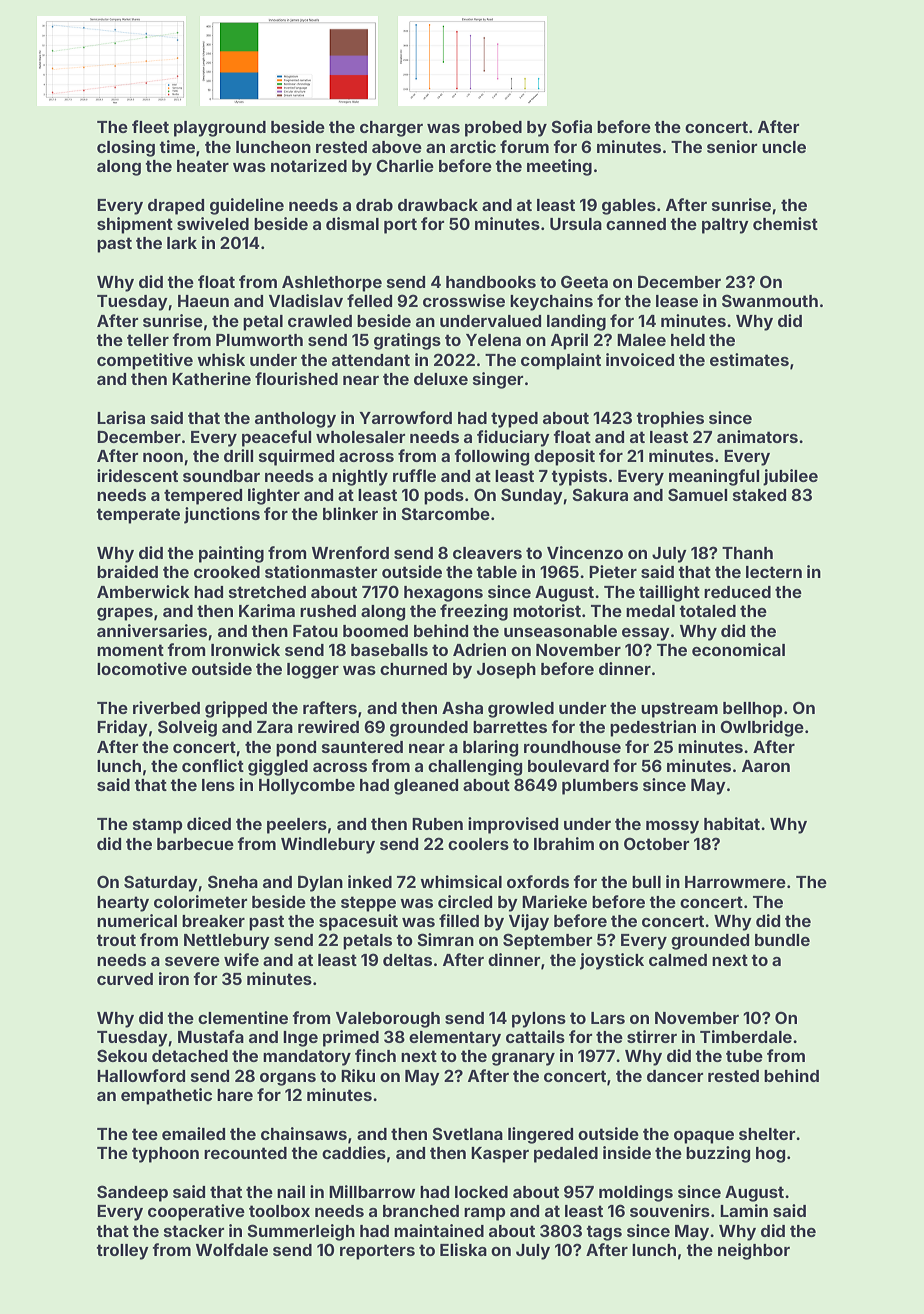 The width and height of the page is (924, 1314). I want to click on economical, so click(738, 649).
